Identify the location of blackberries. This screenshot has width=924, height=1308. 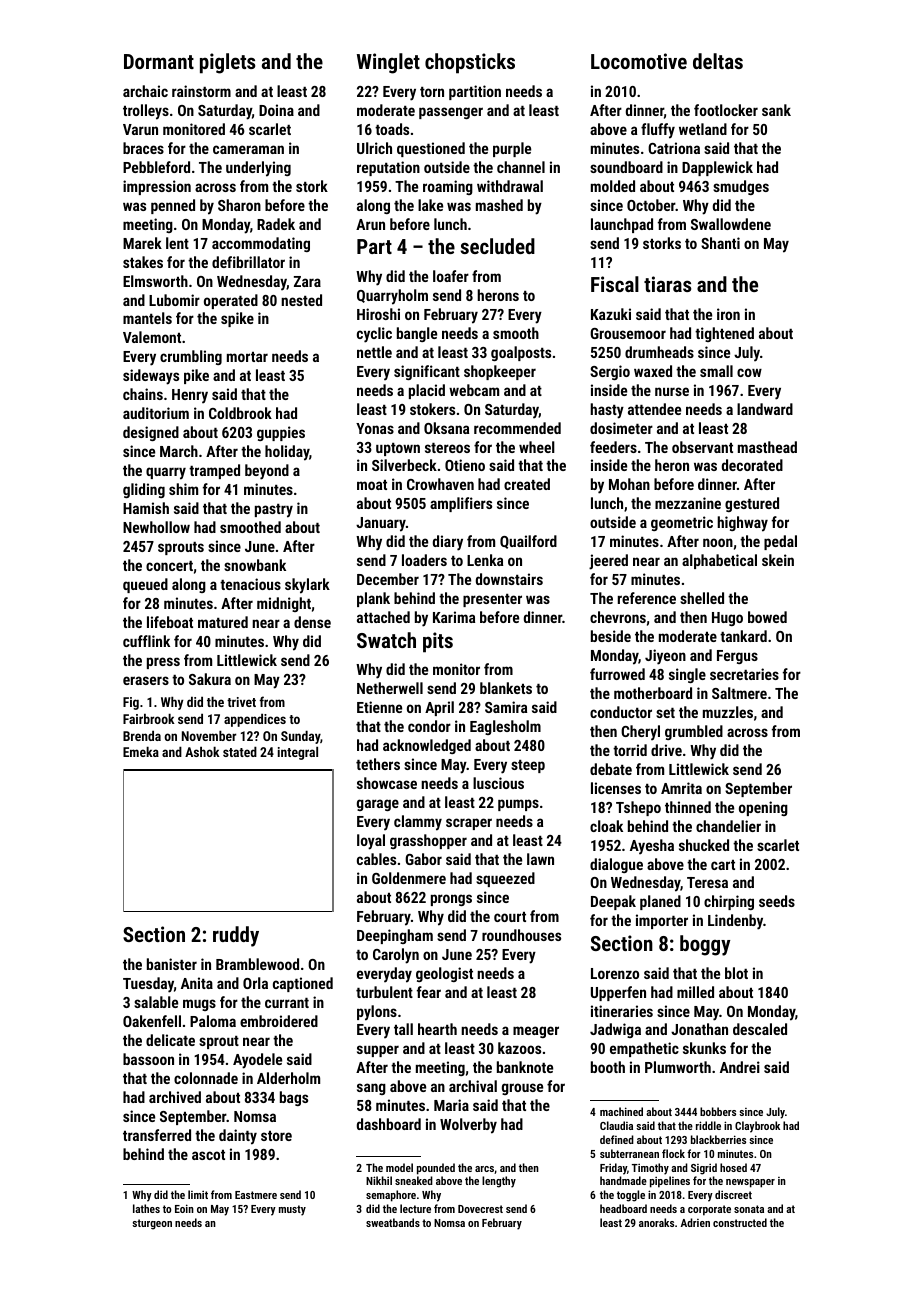
(718, 1139).
